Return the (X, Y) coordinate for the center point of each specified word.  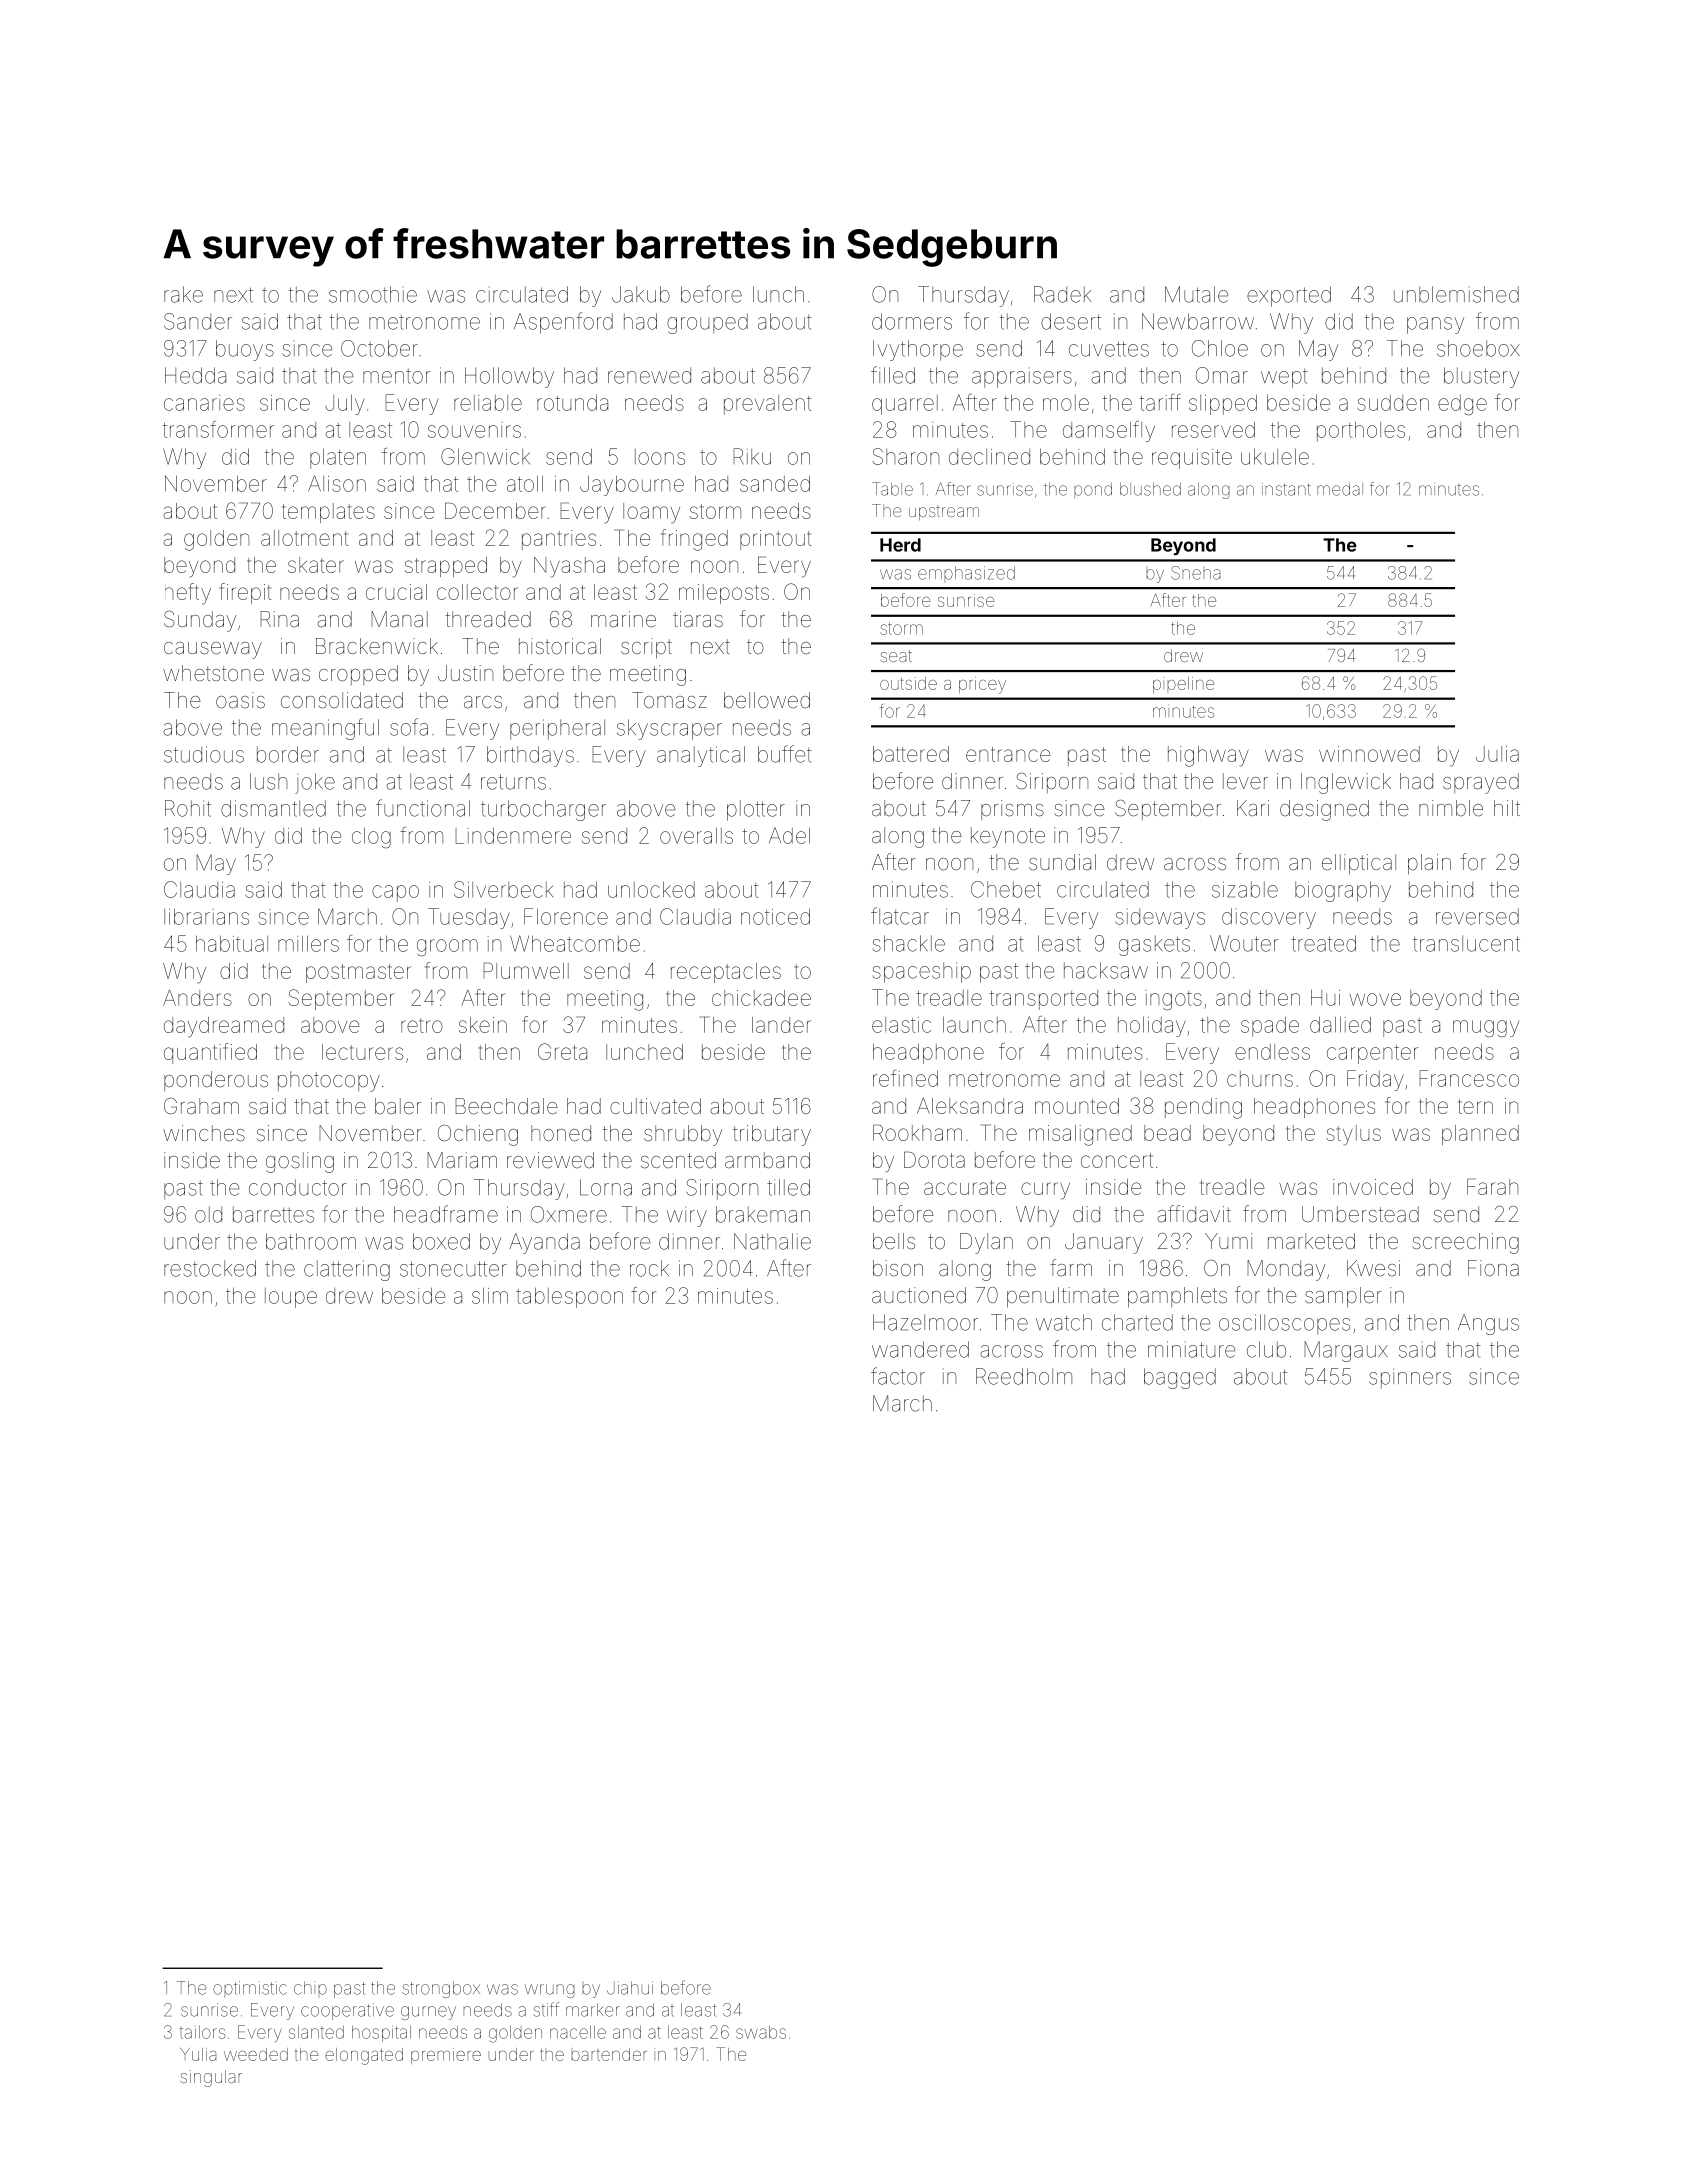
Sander (198, 321)
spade (1270, 1026)
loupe (291, 1298)
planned (1480, 1135)
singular (211, 2078)
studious (204, 754)
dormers (912, 321)
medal (1340, 489)
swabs (761, 2032)
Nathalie (772, 1241)
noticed (775, 916)
